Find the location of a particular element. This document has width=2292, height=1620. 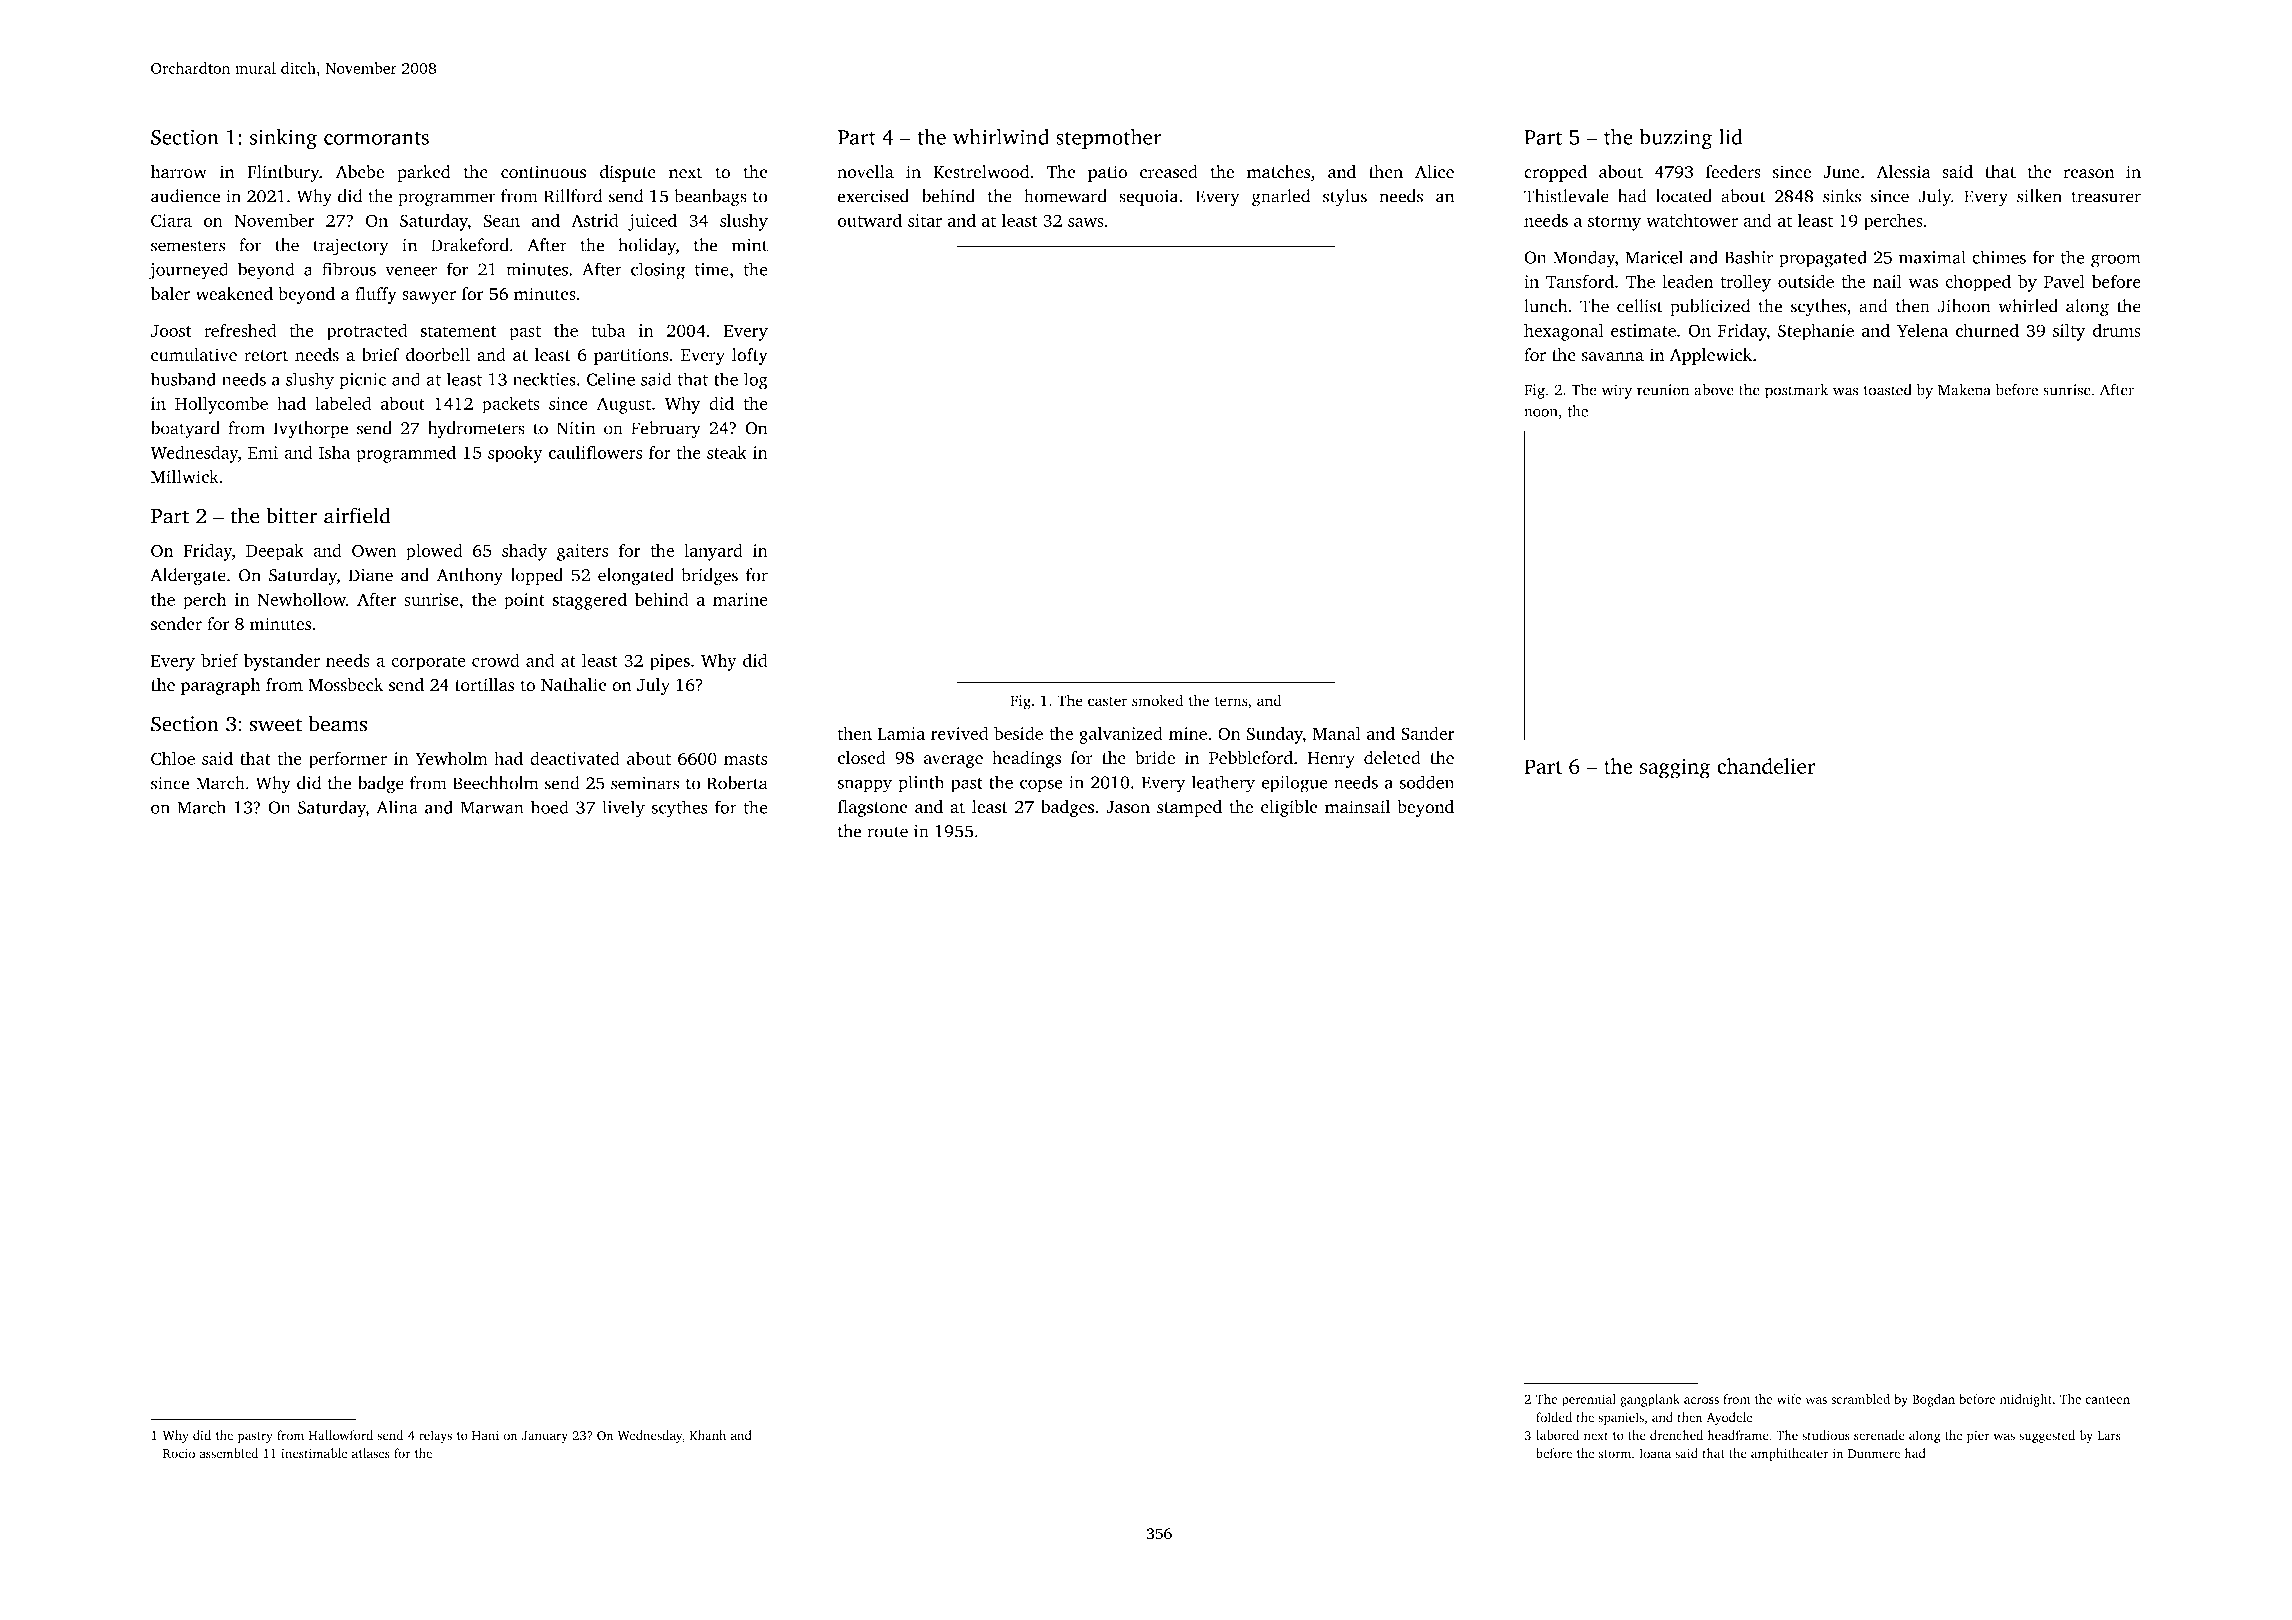

Yelena is located at coordinates (1922, 330).
